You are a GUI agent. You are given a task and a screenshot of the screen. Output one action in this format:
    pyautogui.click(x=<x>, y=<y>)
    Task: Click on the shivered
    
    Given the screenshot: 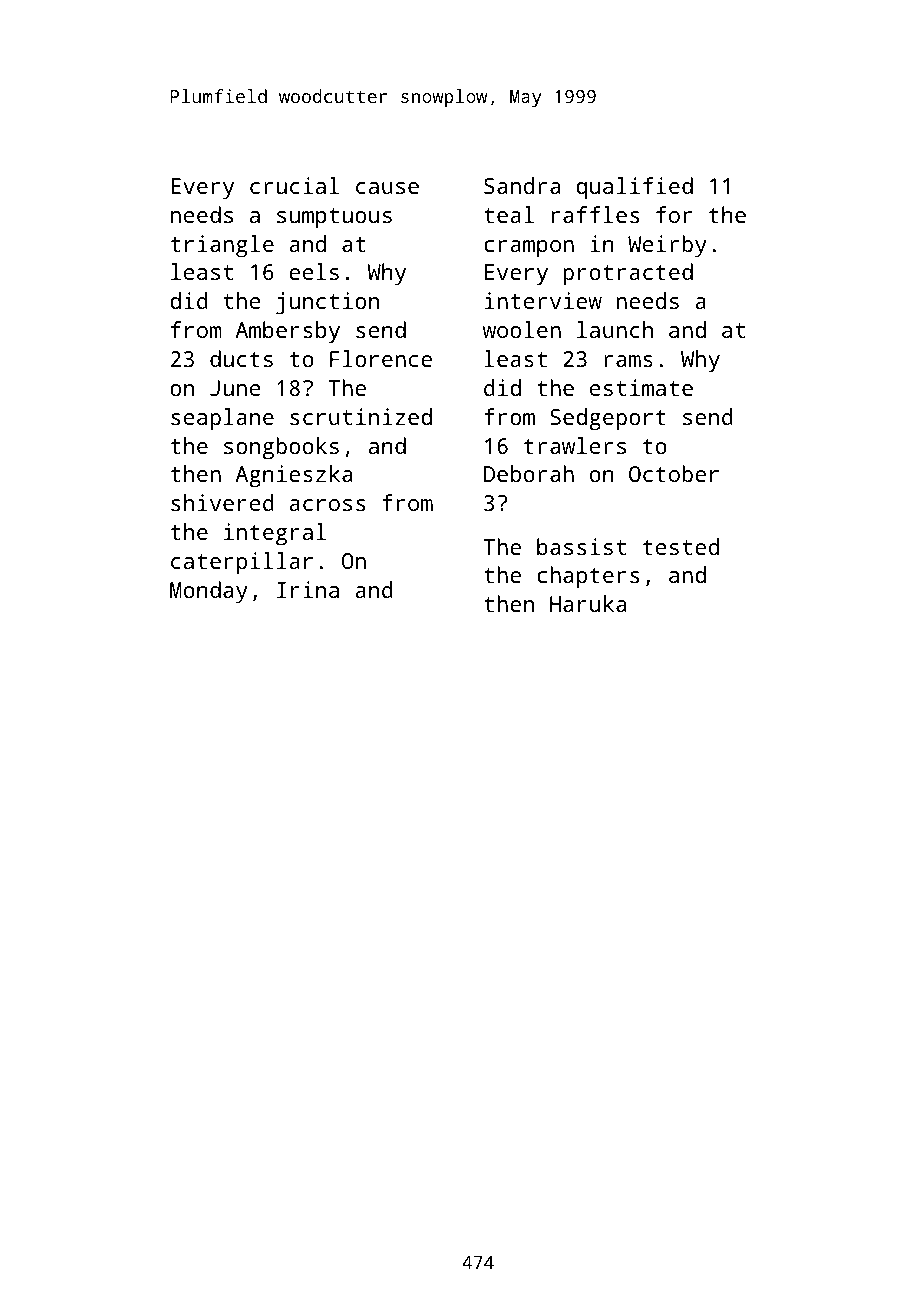 What is the action you would take?
    pyautogui.click(x=222, y=502)
